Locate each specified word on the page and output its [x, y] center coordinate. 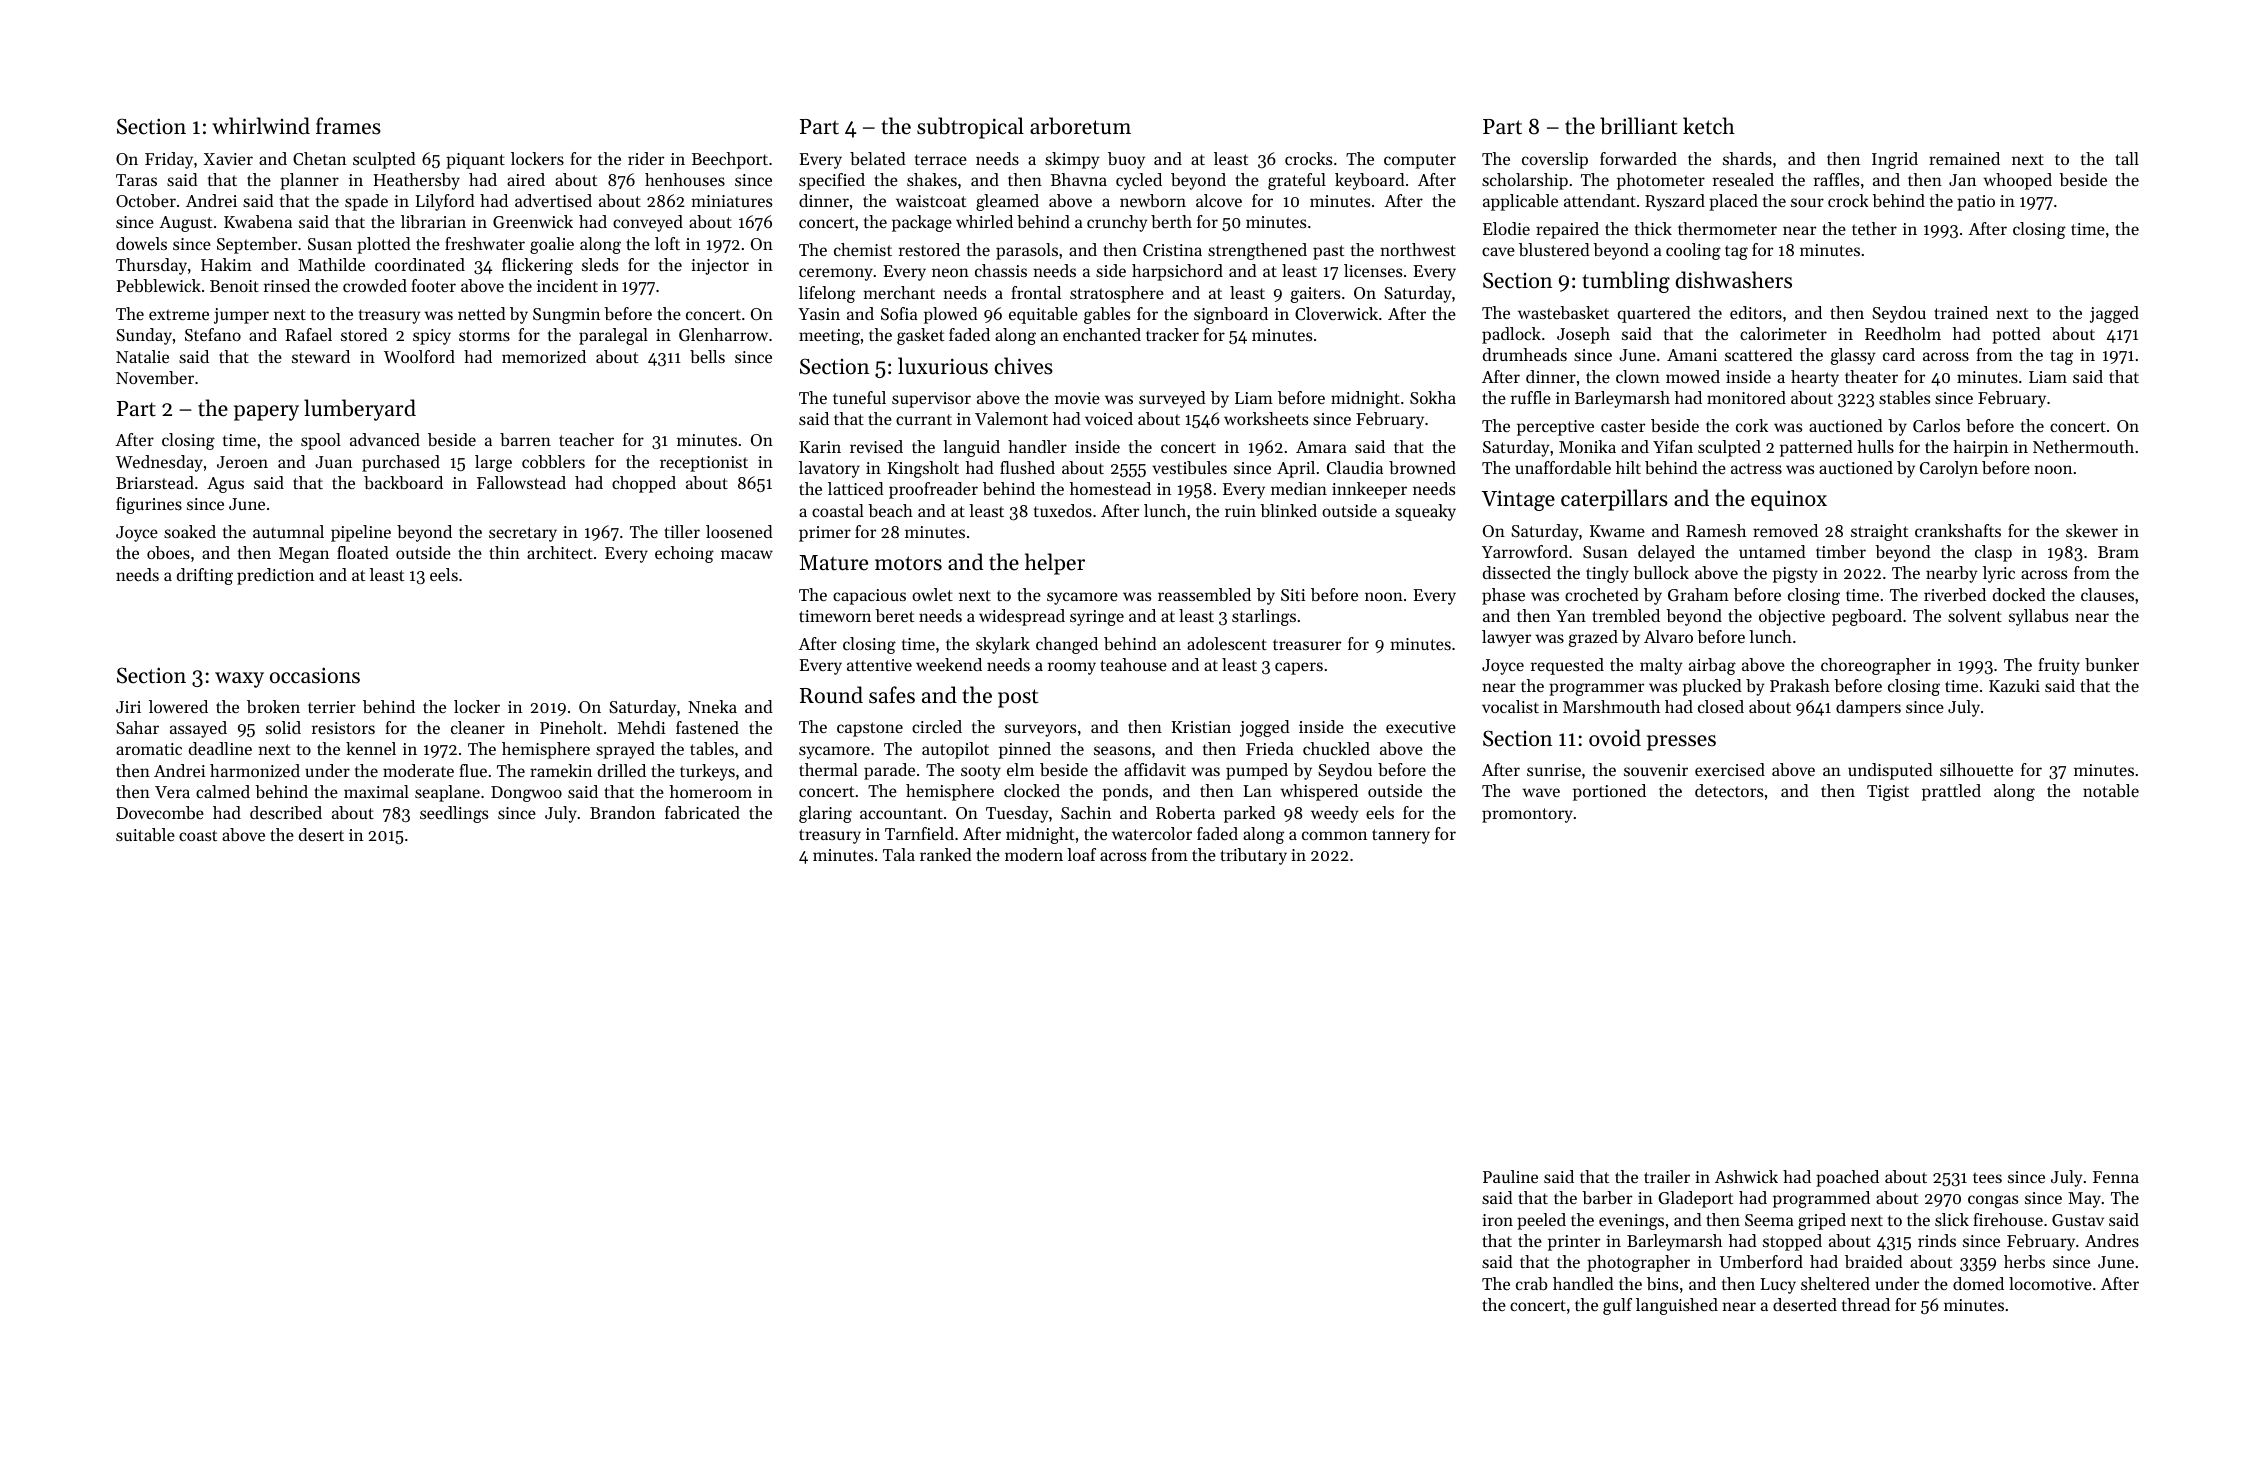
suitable [145, 834]
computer [1420, 161]
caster [1623, 426]
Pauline [1510, 1176]
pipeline [361, 533]
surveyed [1172, 399]
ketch [1709, 126]
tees [1987, 1177]
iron [1497, 1220]
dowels [141, 243]
